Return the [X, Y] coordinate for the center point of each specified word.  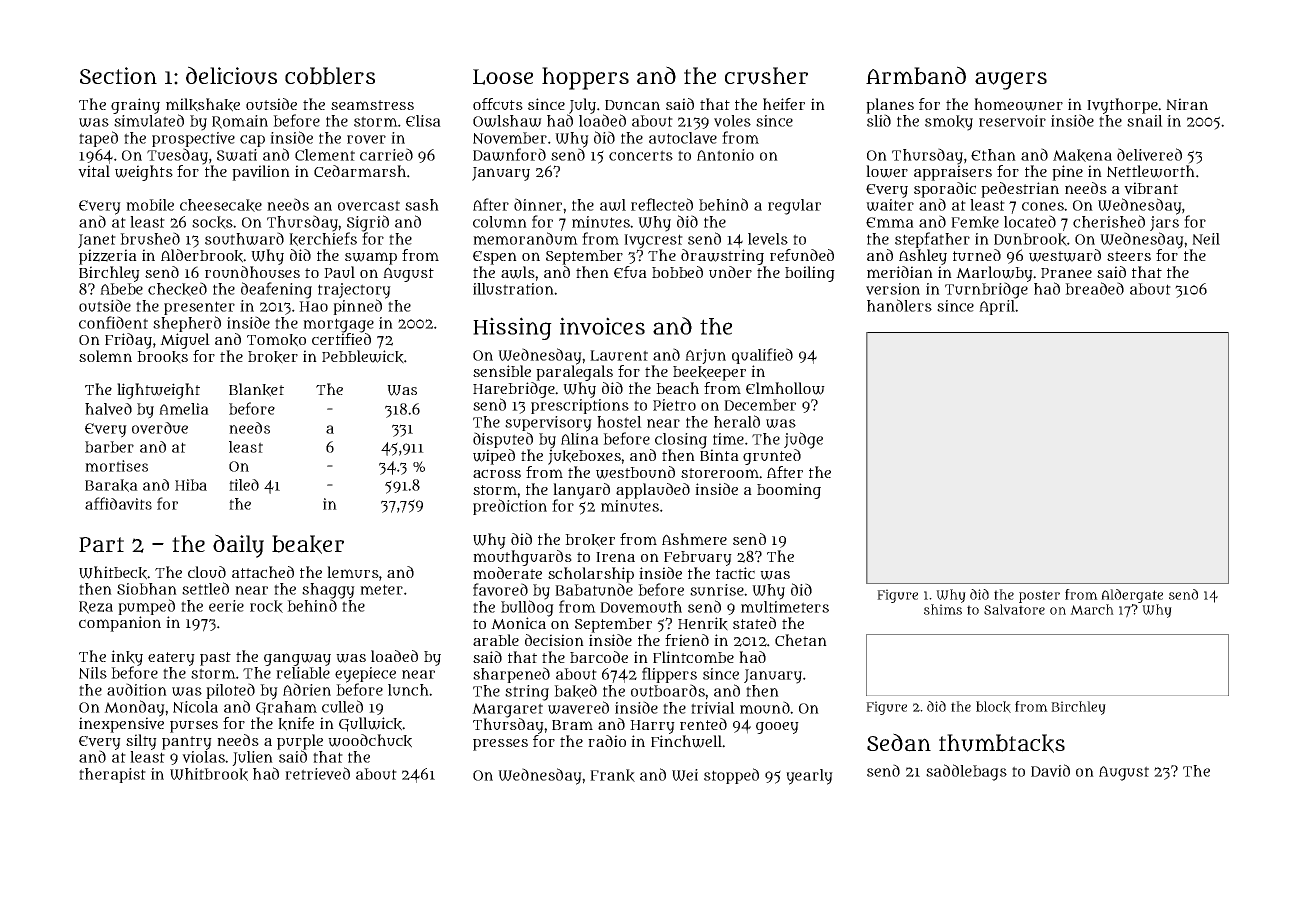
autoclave [683, 138]
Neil [1206, 239]
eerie [226, 606]
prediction [510, 507]
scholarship [591, 575]
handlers [899, 305]
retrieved [317, 773]
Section [118, 75]
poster [1039, 596]
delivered [1149, 154]
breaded [1094, 288]
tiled [244, 485]
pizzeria [108, 257]
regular [794, 207]
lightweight [158, 391]
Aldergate [1132, 596]
